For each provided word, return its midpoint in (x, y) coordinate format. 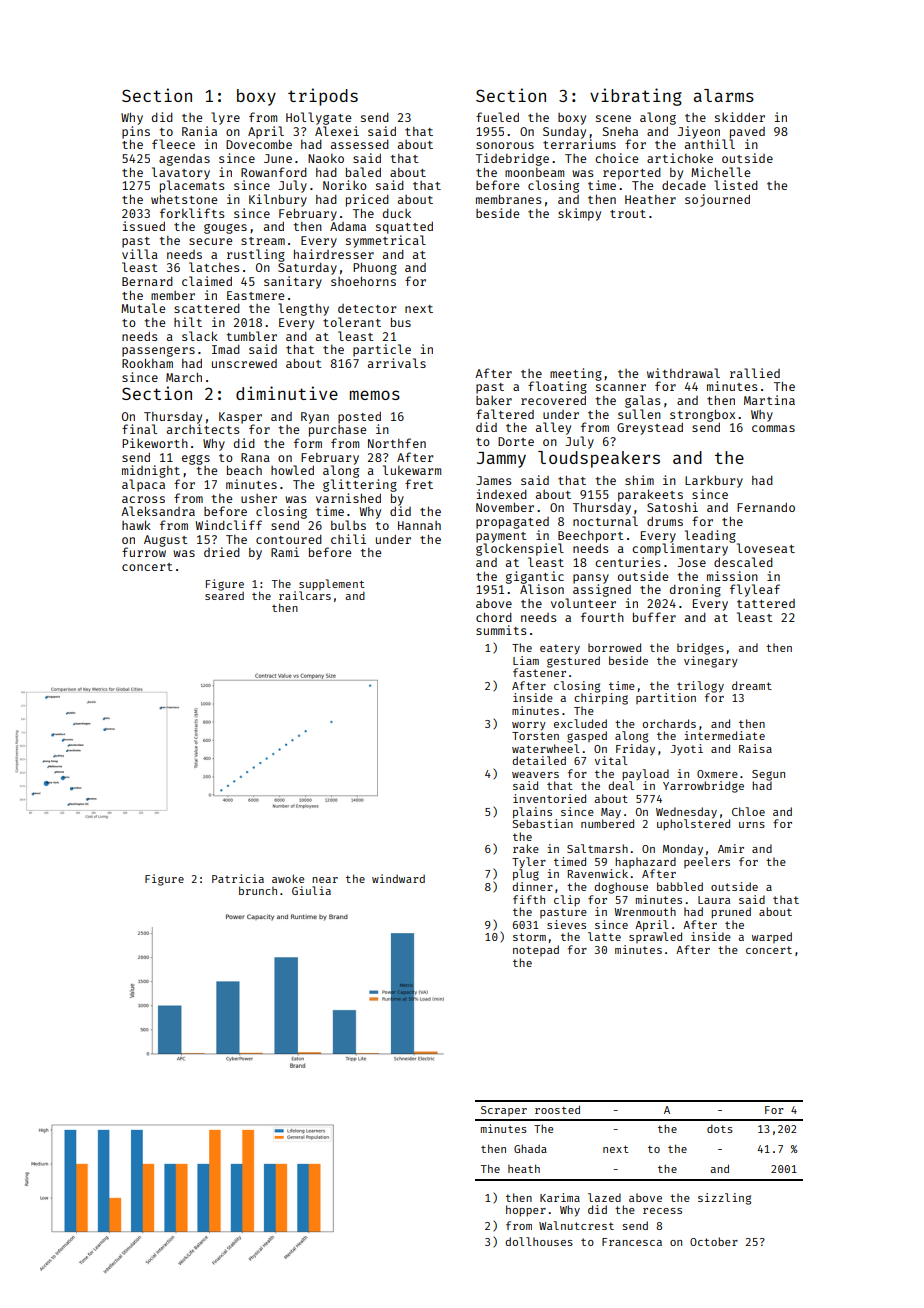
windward (398, 878)
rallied (755, 373)
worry (529, 726)
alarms (724, 95)
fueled (497, 117)
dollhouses (539, 1241)
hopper (526, 1211)
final (139, 429)
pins (136, 132)
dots (720, 1128)
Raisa (755, 748)
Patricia (238, 878)
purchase (337, 431)
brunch (258, 890)
